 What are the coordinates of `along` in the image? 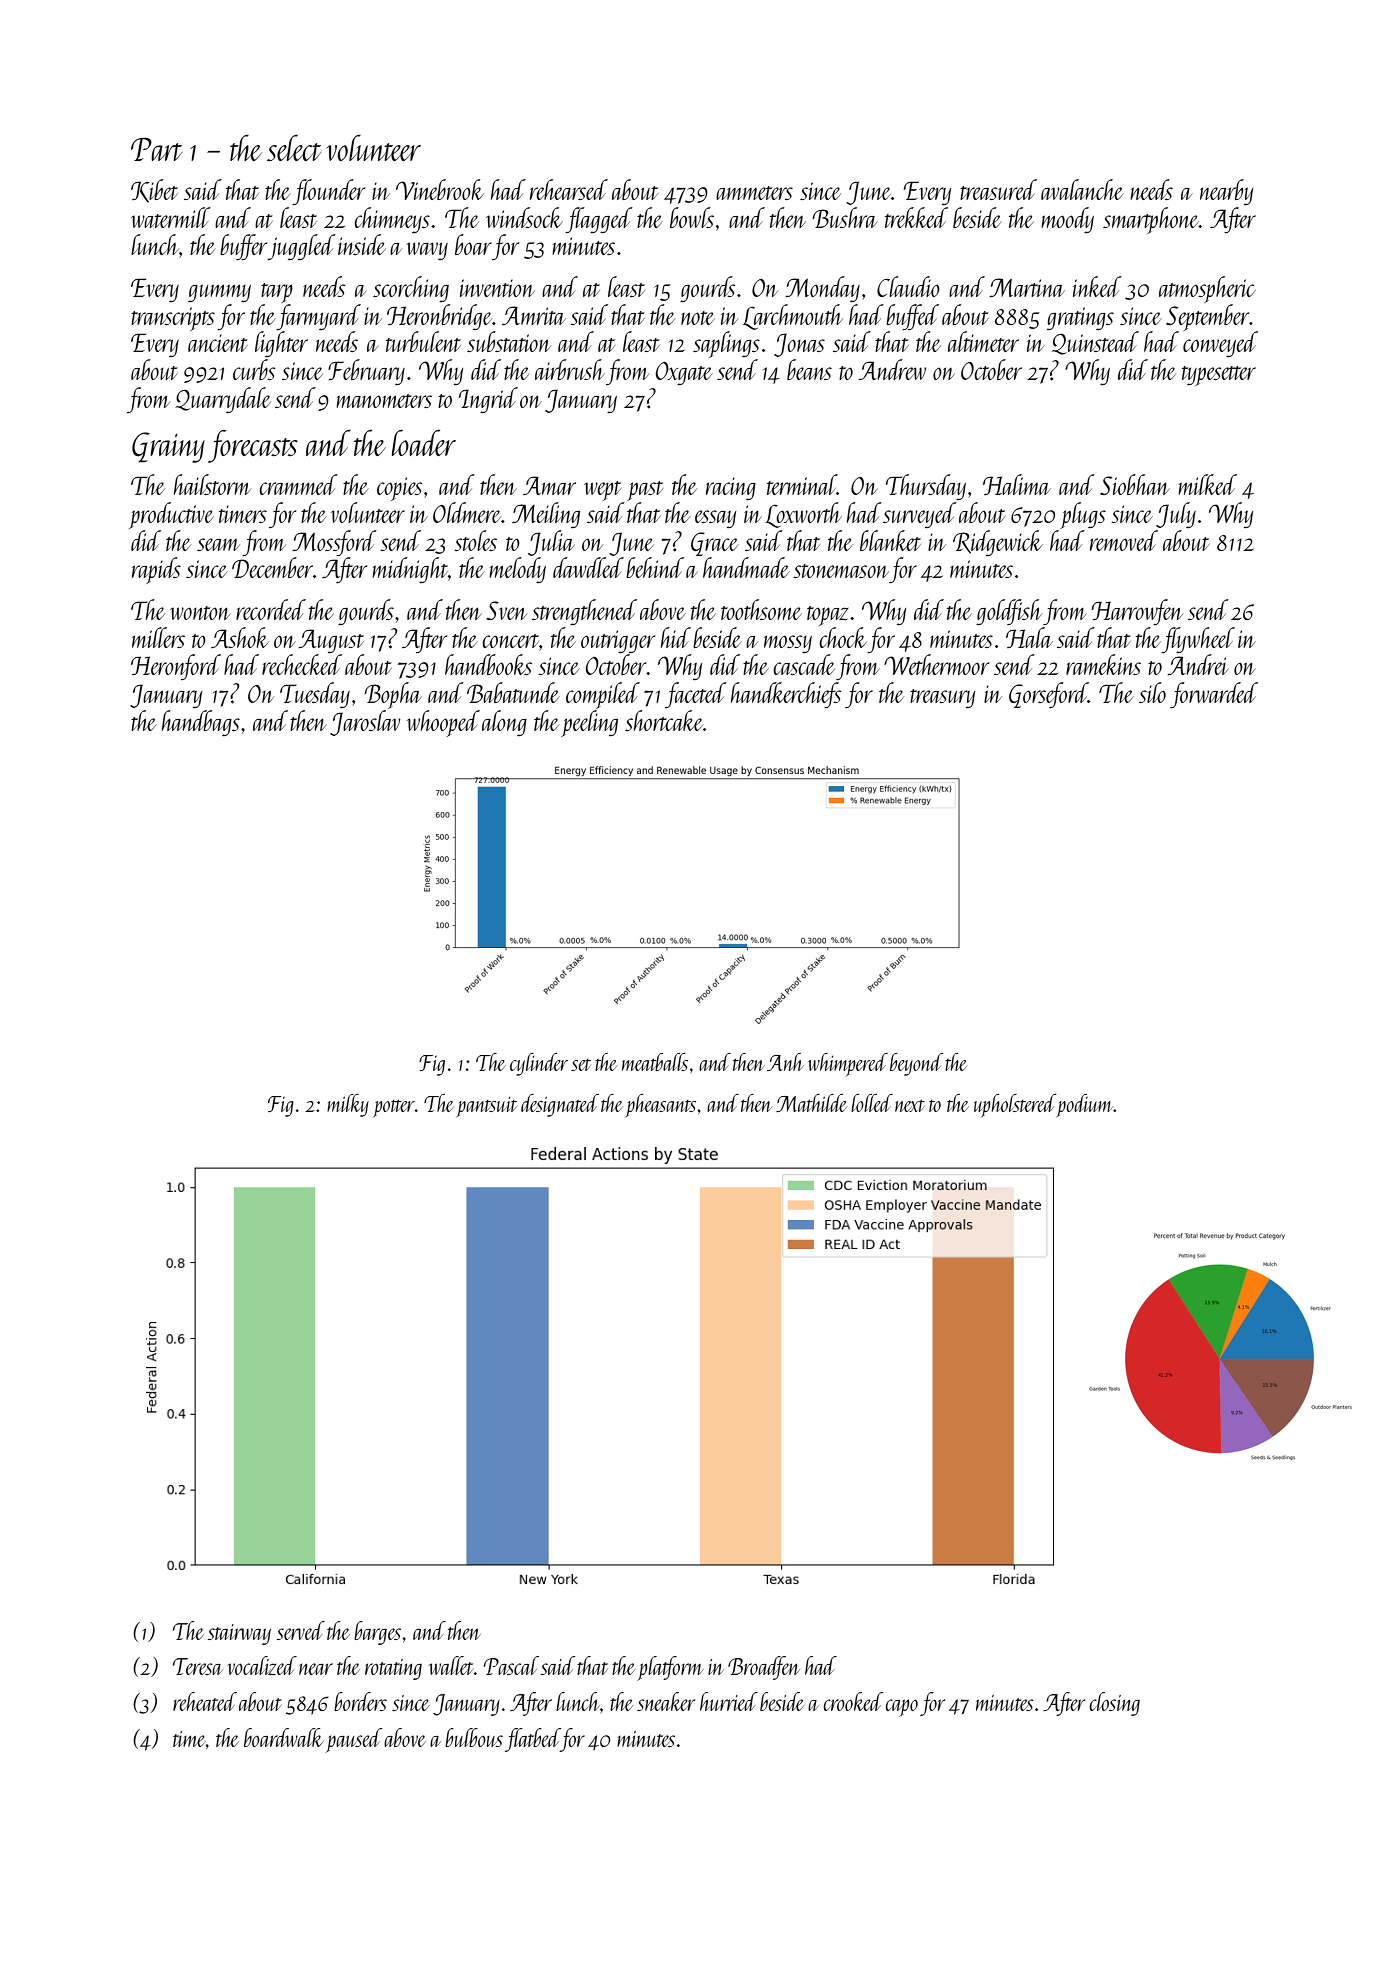 It's located at (504, 723).
